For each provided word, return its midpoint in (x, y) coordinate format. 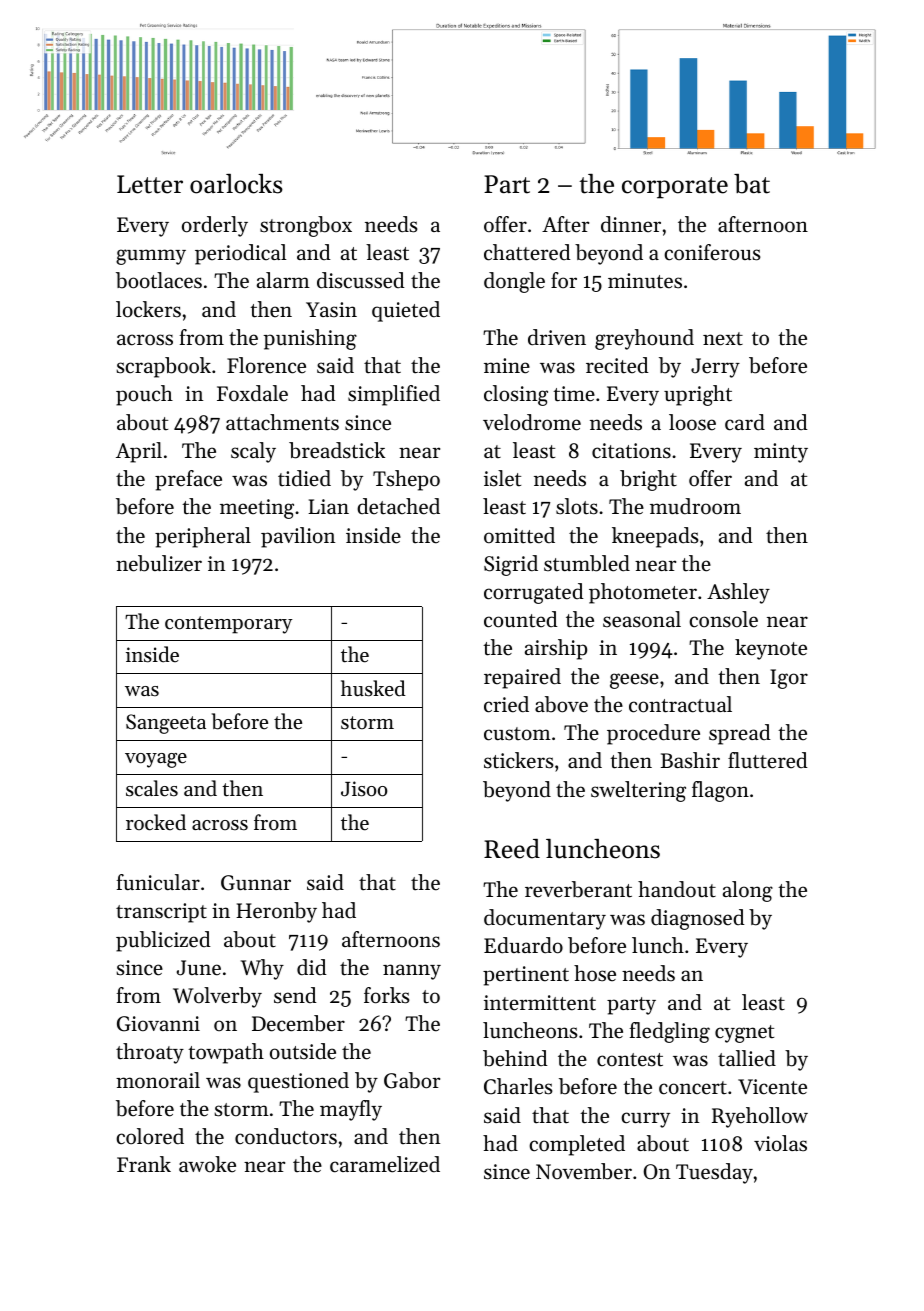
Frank (144, 1164)
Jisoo (364, 789)
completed (577, 1145)
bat (752, 184)
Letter (150, 184)
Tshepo (406, 480)
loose (692, 422)
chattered (527, 252)
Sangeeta (166, 724)
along (748, 891)
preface (188, 480)
